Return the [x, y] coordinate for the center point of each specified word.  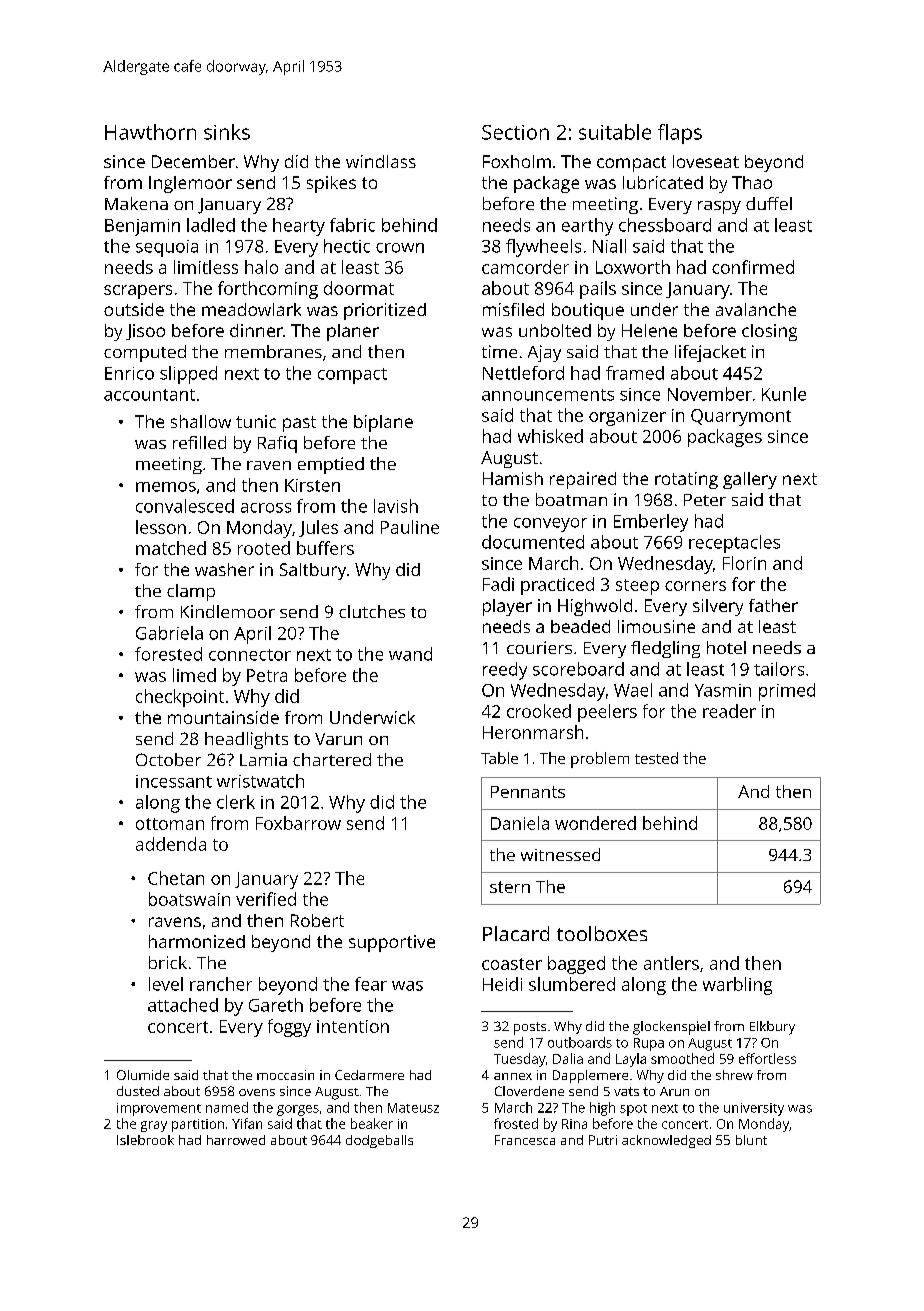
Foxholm [517, 161]
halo [261, 267]
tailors [779, 669]
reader [729, 711]
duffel [769, 203]
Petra [267, 675]
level [166, 984]
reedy [505, 671]
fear [371, 984]
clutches [372, 611]
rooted [264, 548]
